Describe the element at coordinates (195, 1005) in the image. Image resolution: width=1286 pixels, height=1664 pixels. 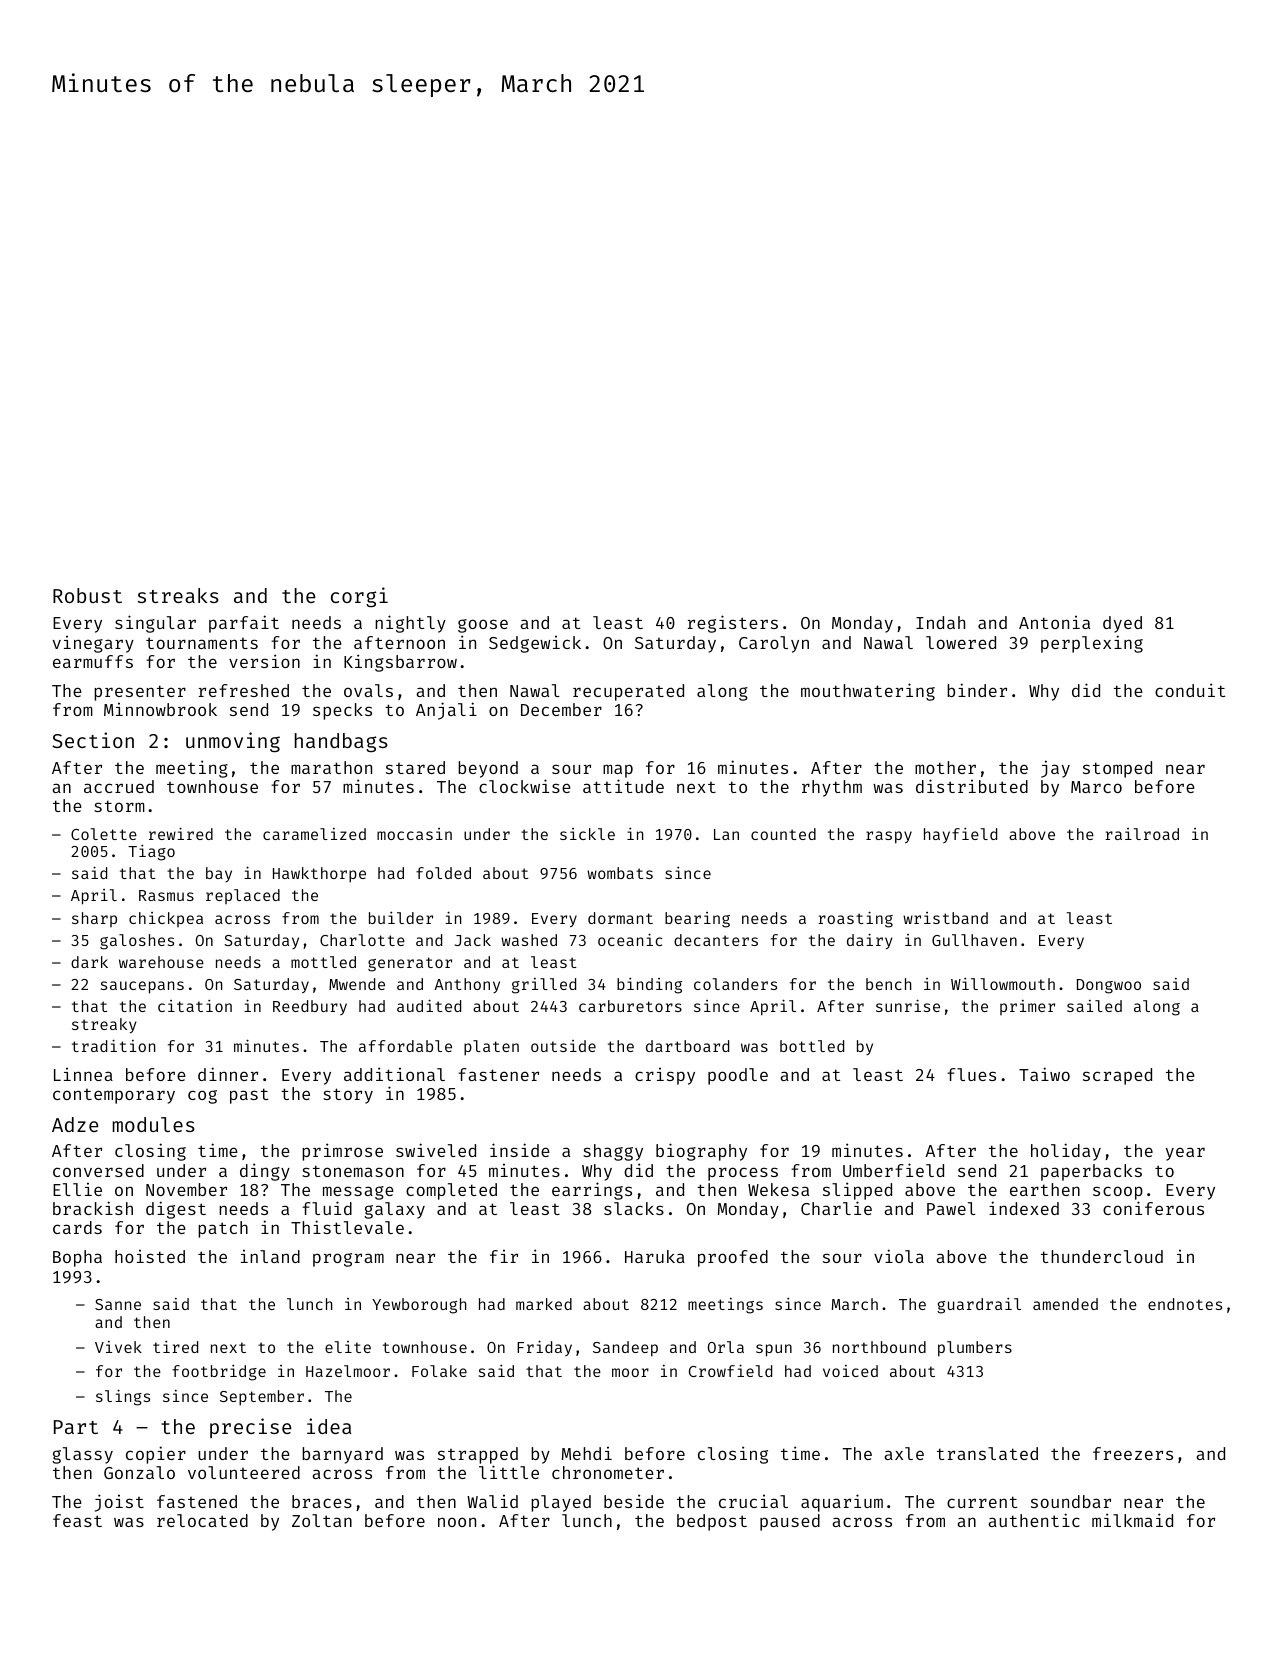
I see `citation` at that location.
